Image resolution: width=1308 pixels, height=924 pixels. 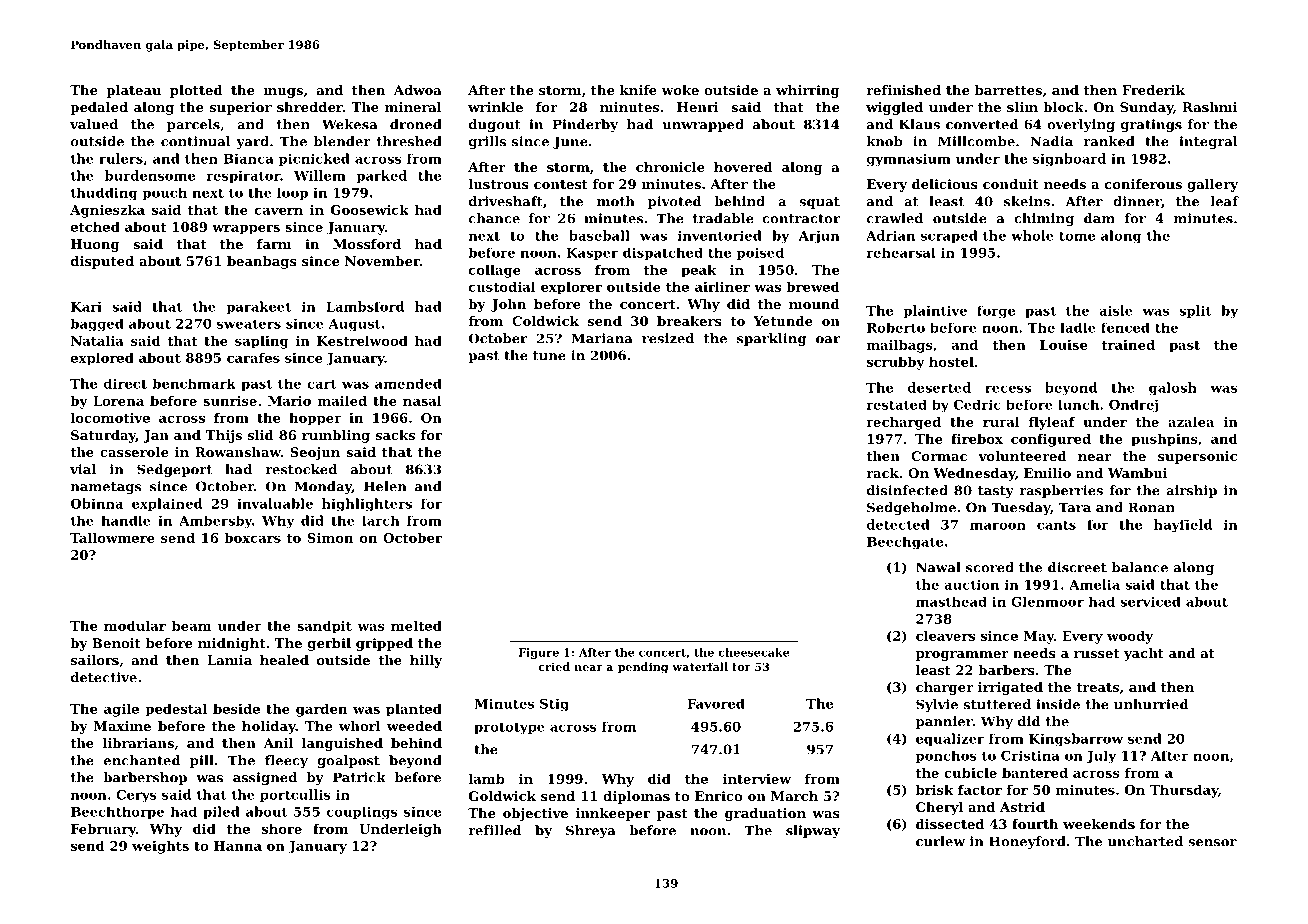 What do you see at coordinates (160, 847) in the page?
I see `weights` at bounding box center [160, 847].
